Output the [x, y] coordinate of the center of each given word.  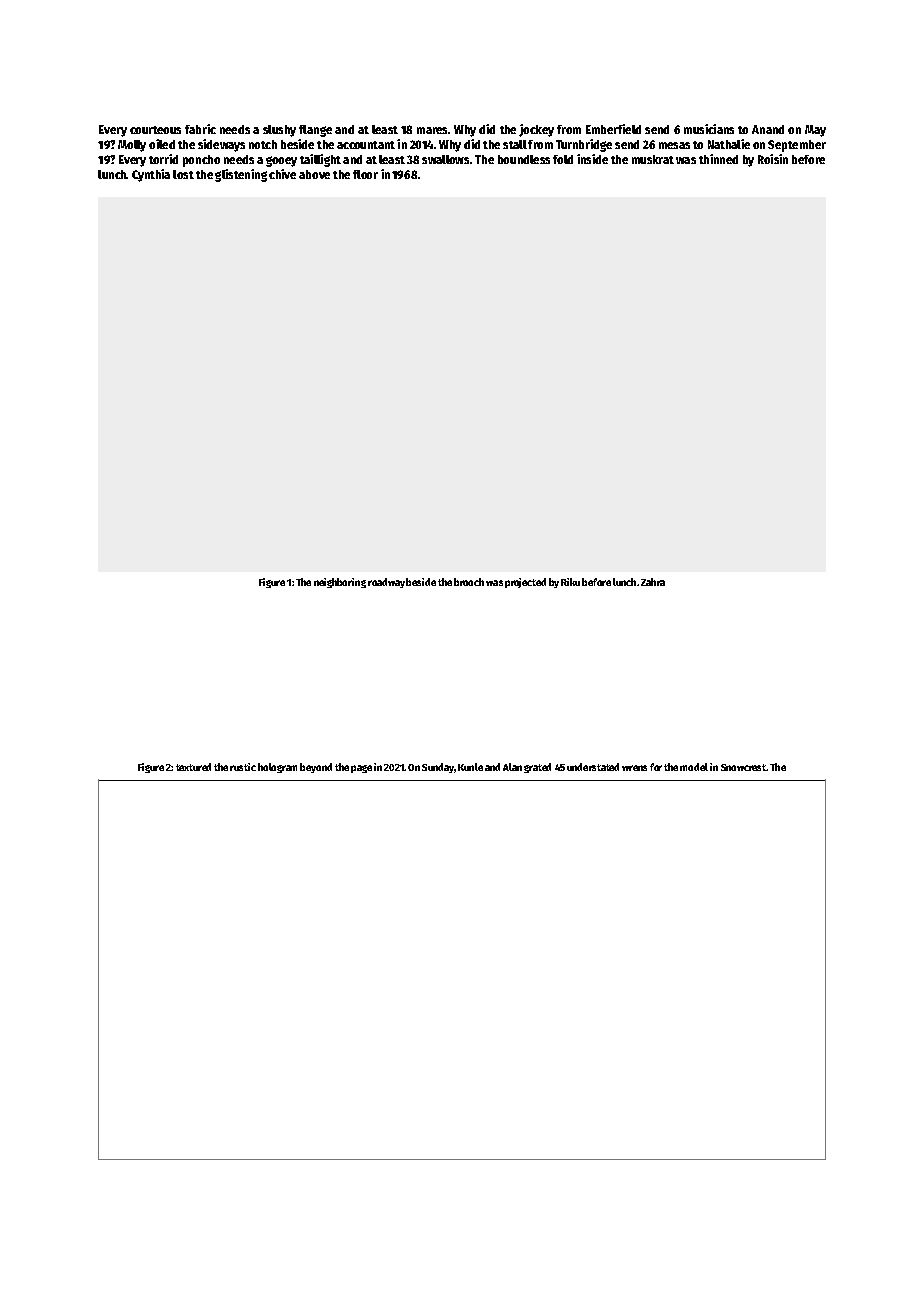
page [361, 769]
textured [193, 767]
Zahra [653, 582]
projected [525, 583]
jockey [536, 130]
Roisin [773, 159]
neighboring [340, 583]
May [815, 131]
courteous [155, 130]
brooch [469, 582]
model [694, 767]
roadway [386, 583]
